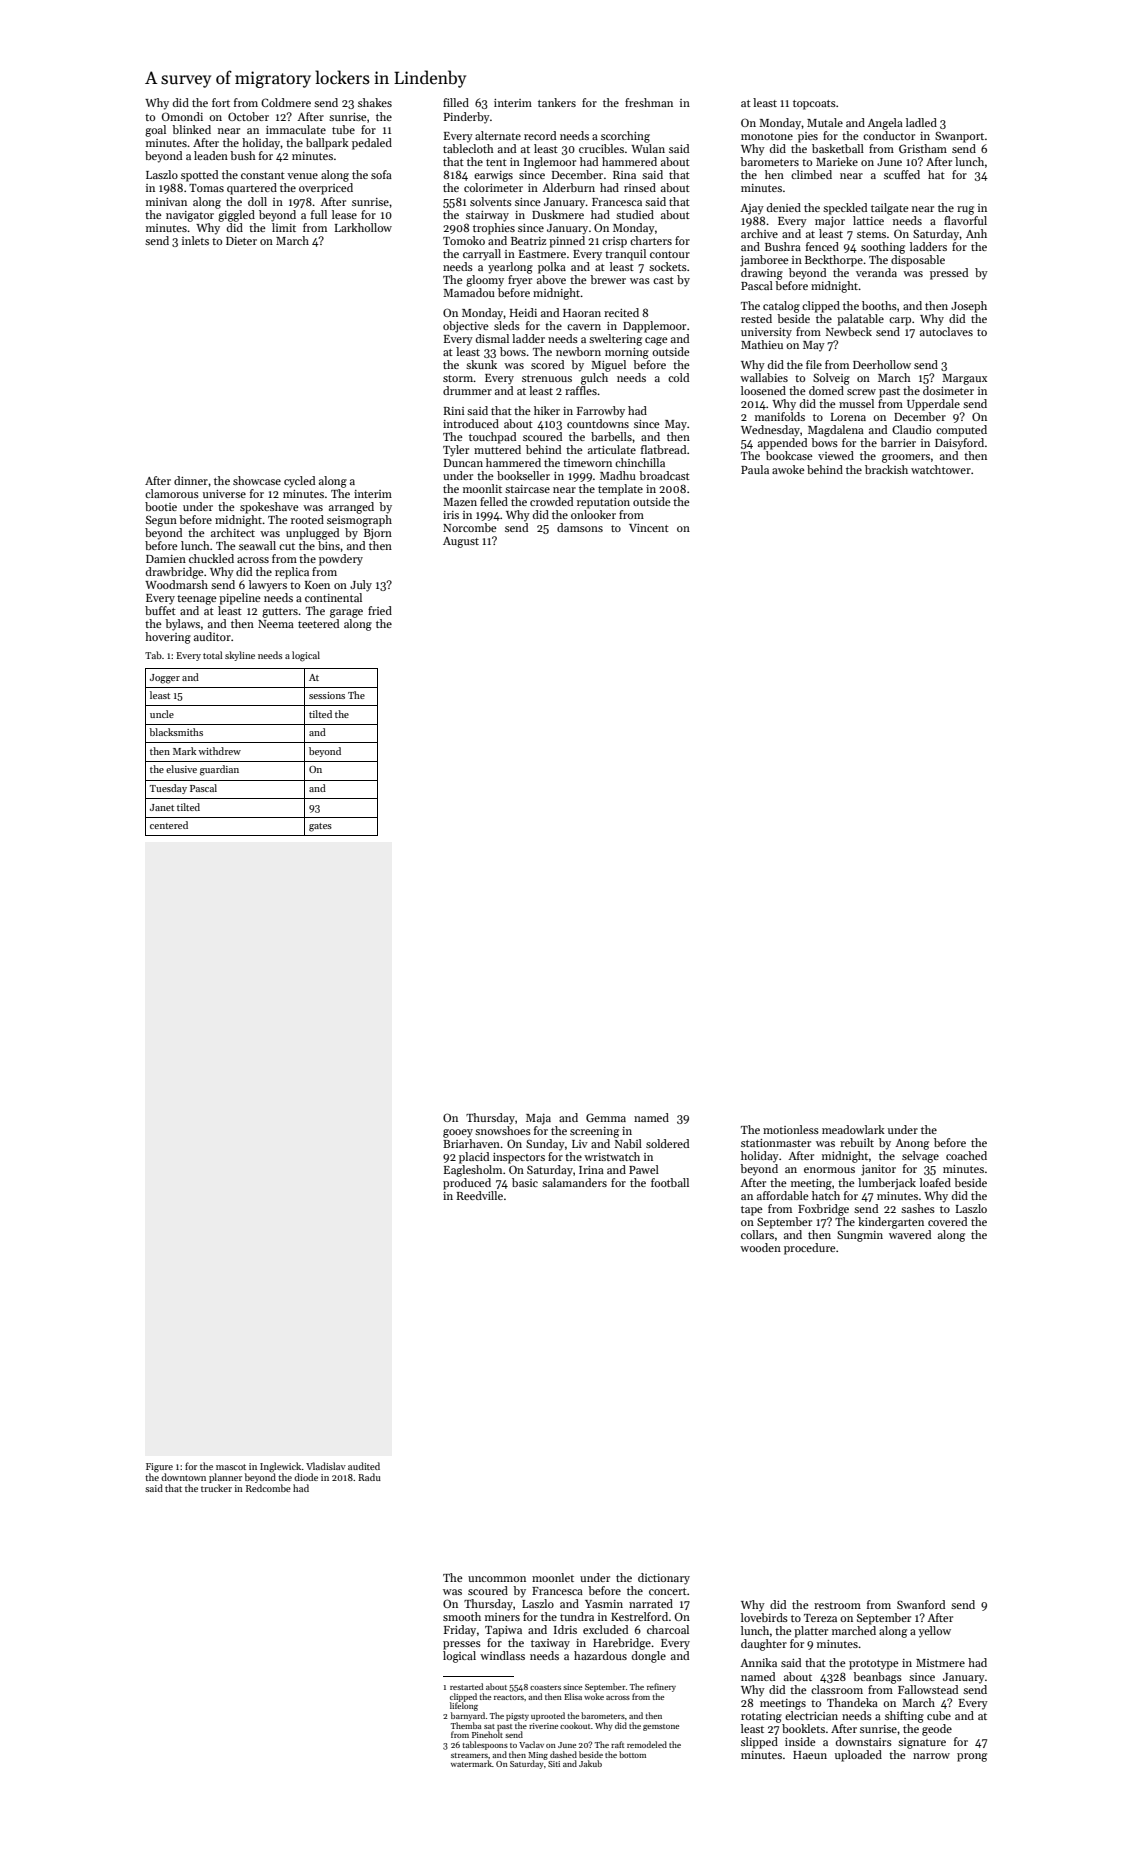  Describe the element at coordinates (538, 1119) in the image. I see `Maja` at that location.
